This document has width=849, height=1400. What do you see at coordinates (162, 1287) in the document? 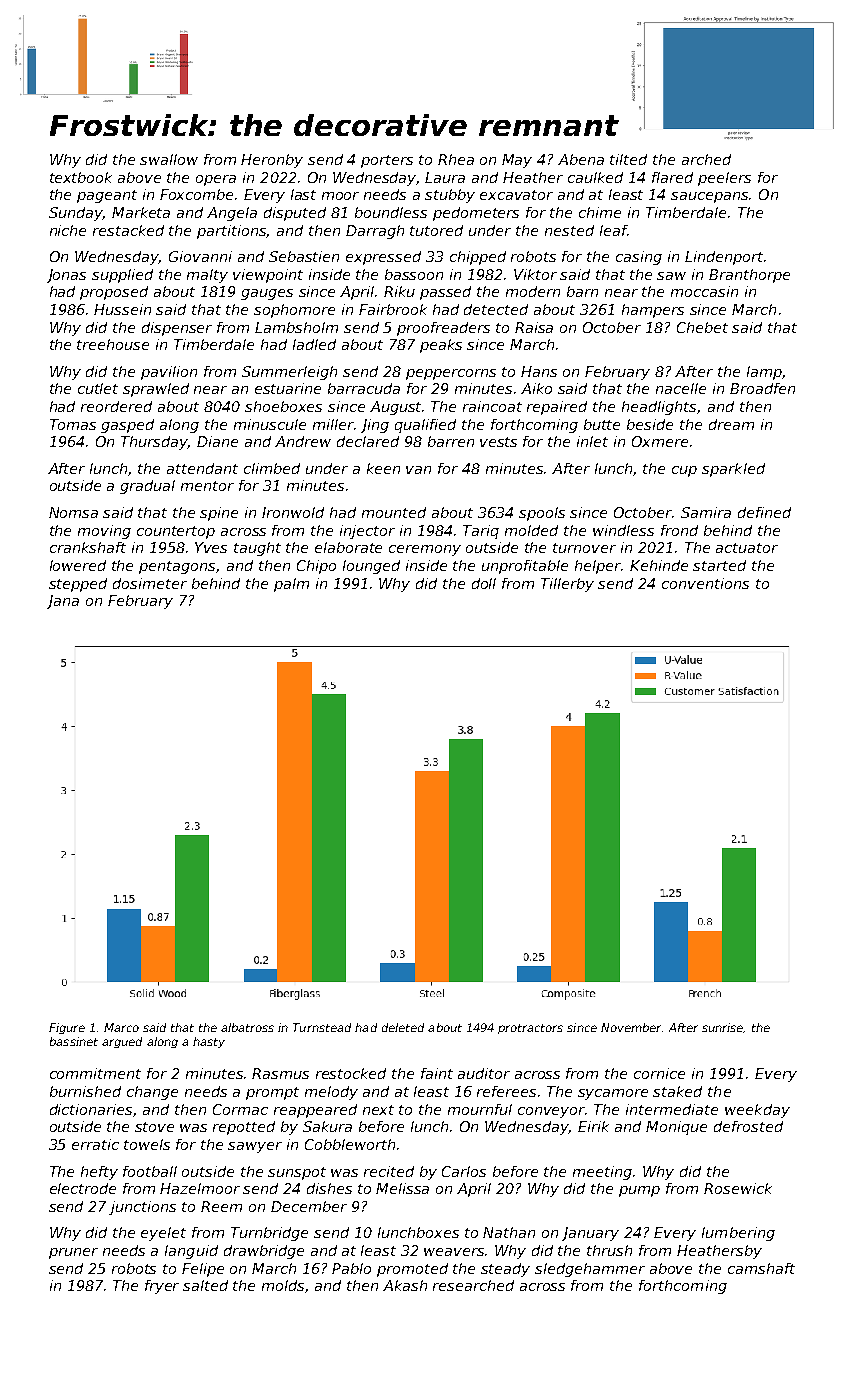
I see `fryer` at bounding box center [162, 1287].
